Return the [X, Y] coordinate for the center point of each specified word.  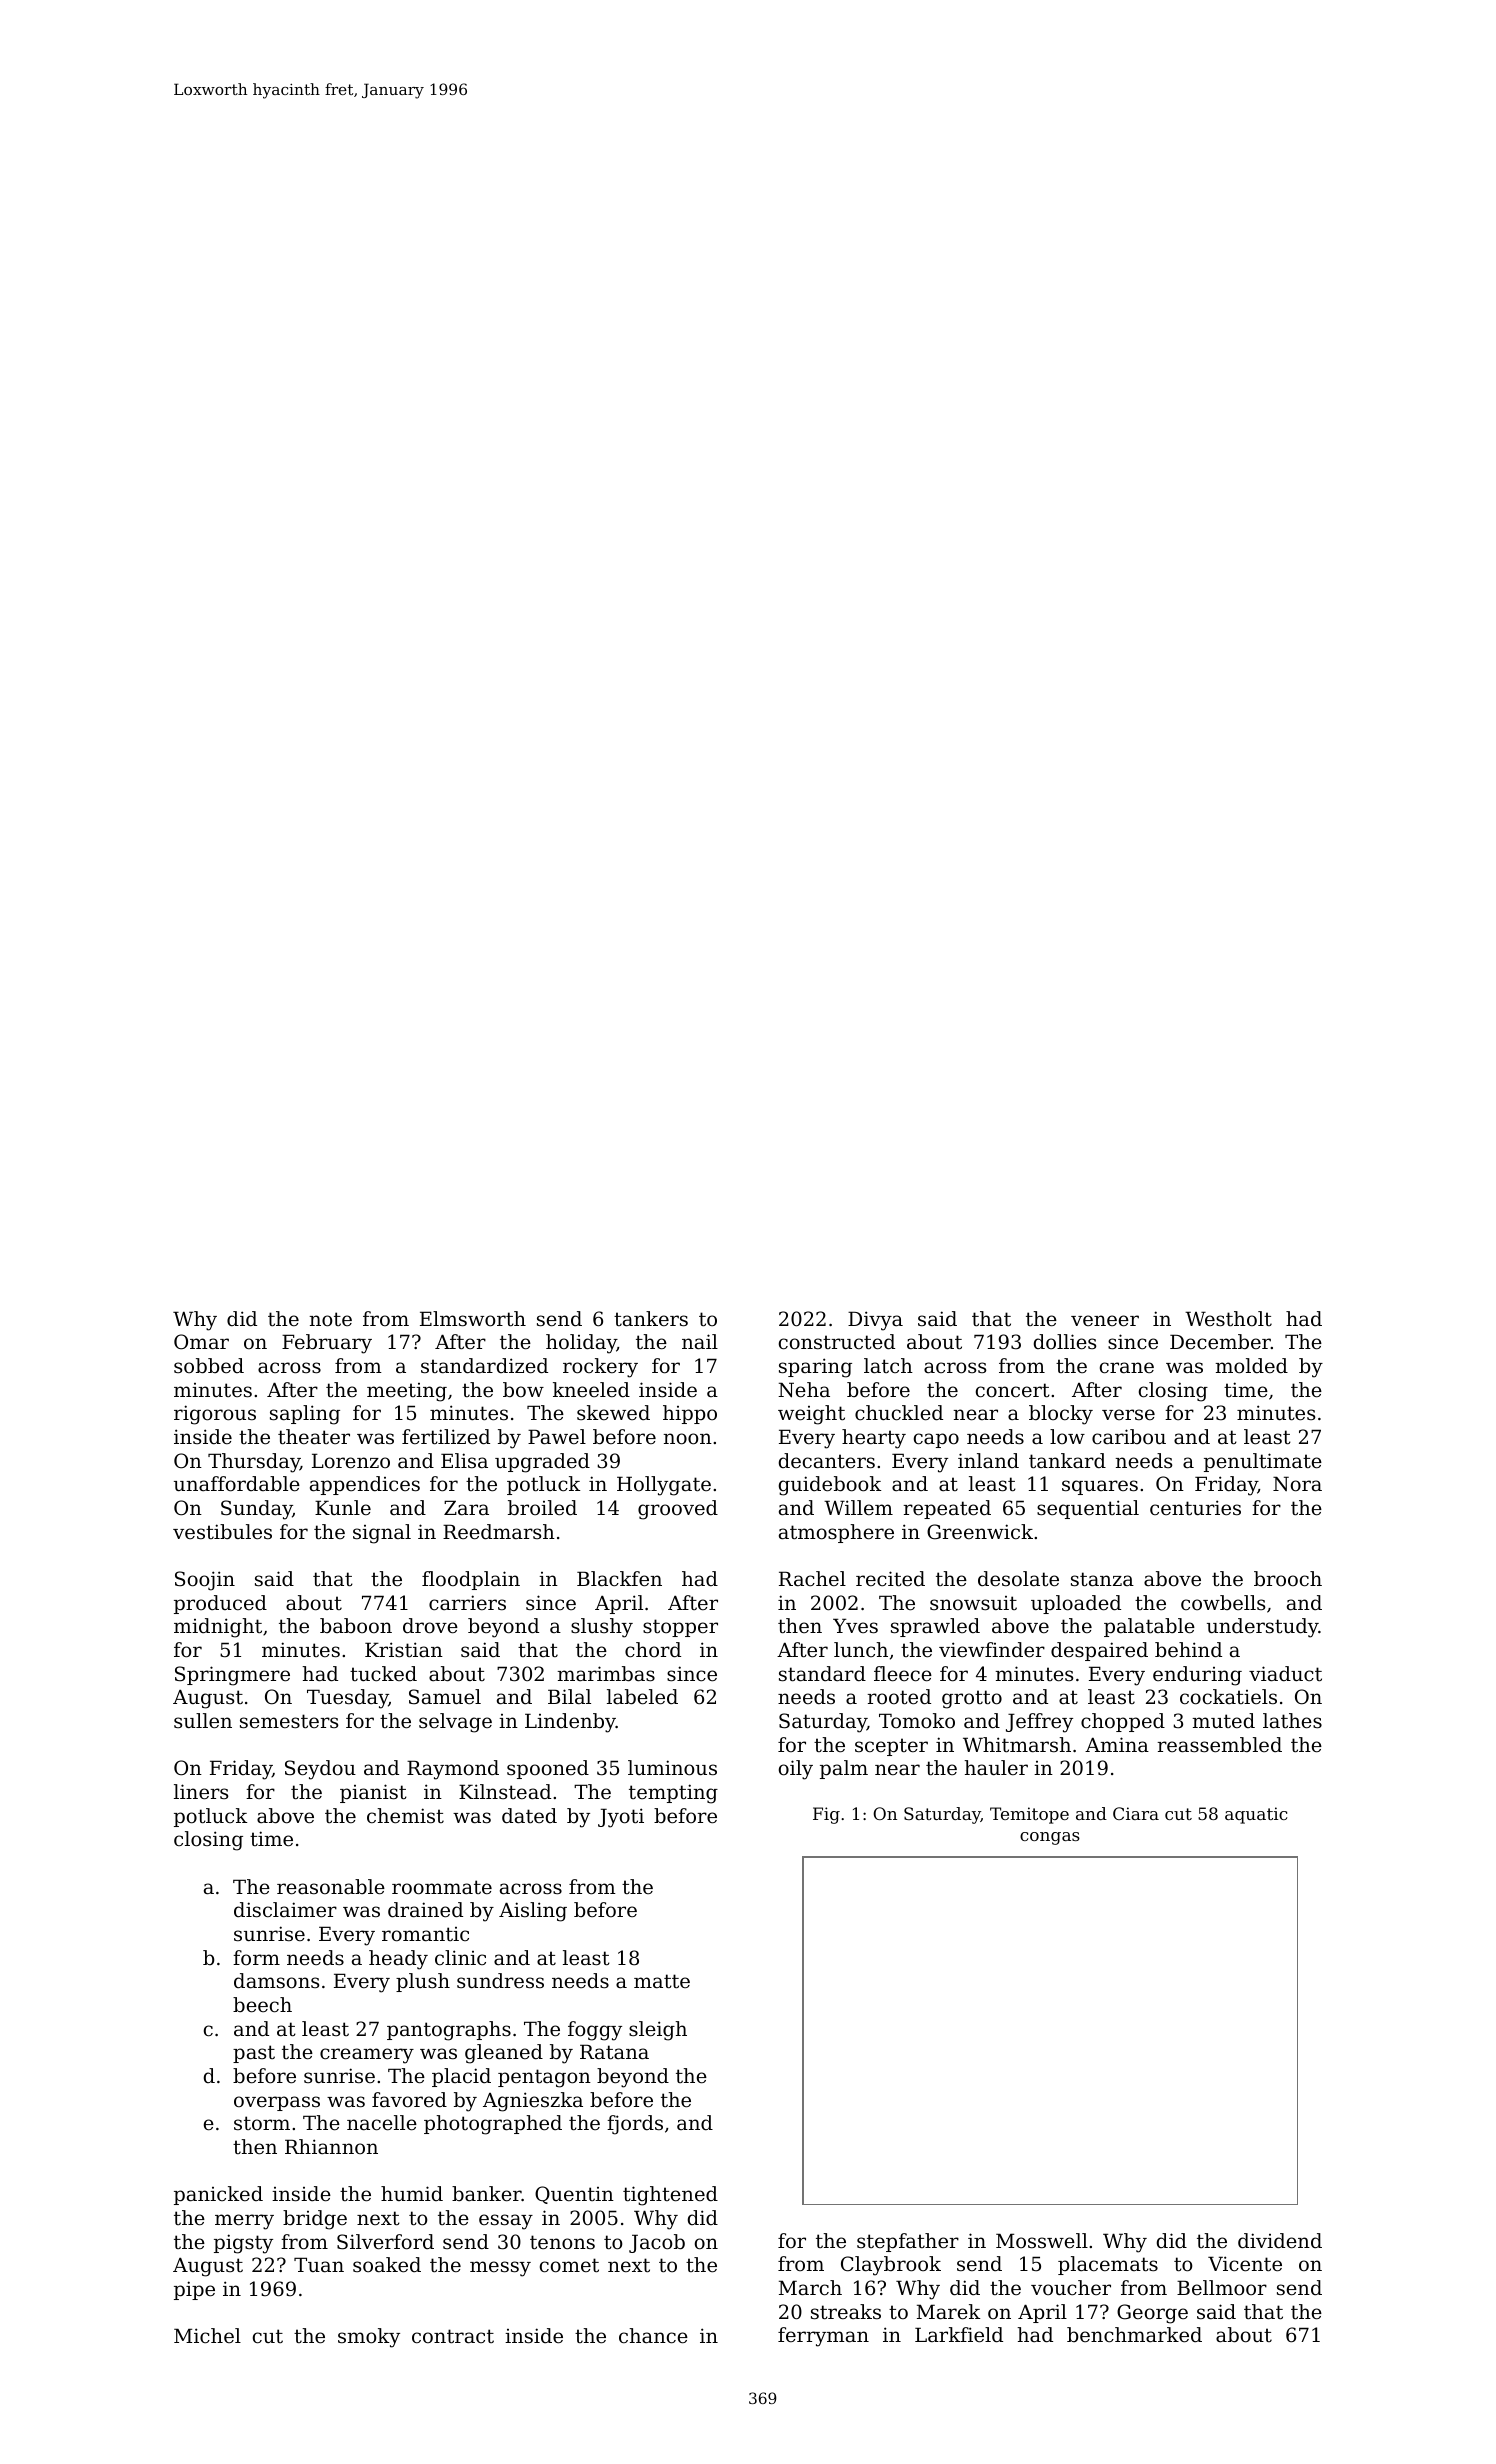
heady [398, 1960]
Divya [875, 1321]
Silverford [385, 2242]
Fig [826, 1815]
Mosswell [1042, 2241]
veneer [1105, 1321]
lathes [1292, 1721]
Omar [201, 1342]
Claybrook [891, 2266]
